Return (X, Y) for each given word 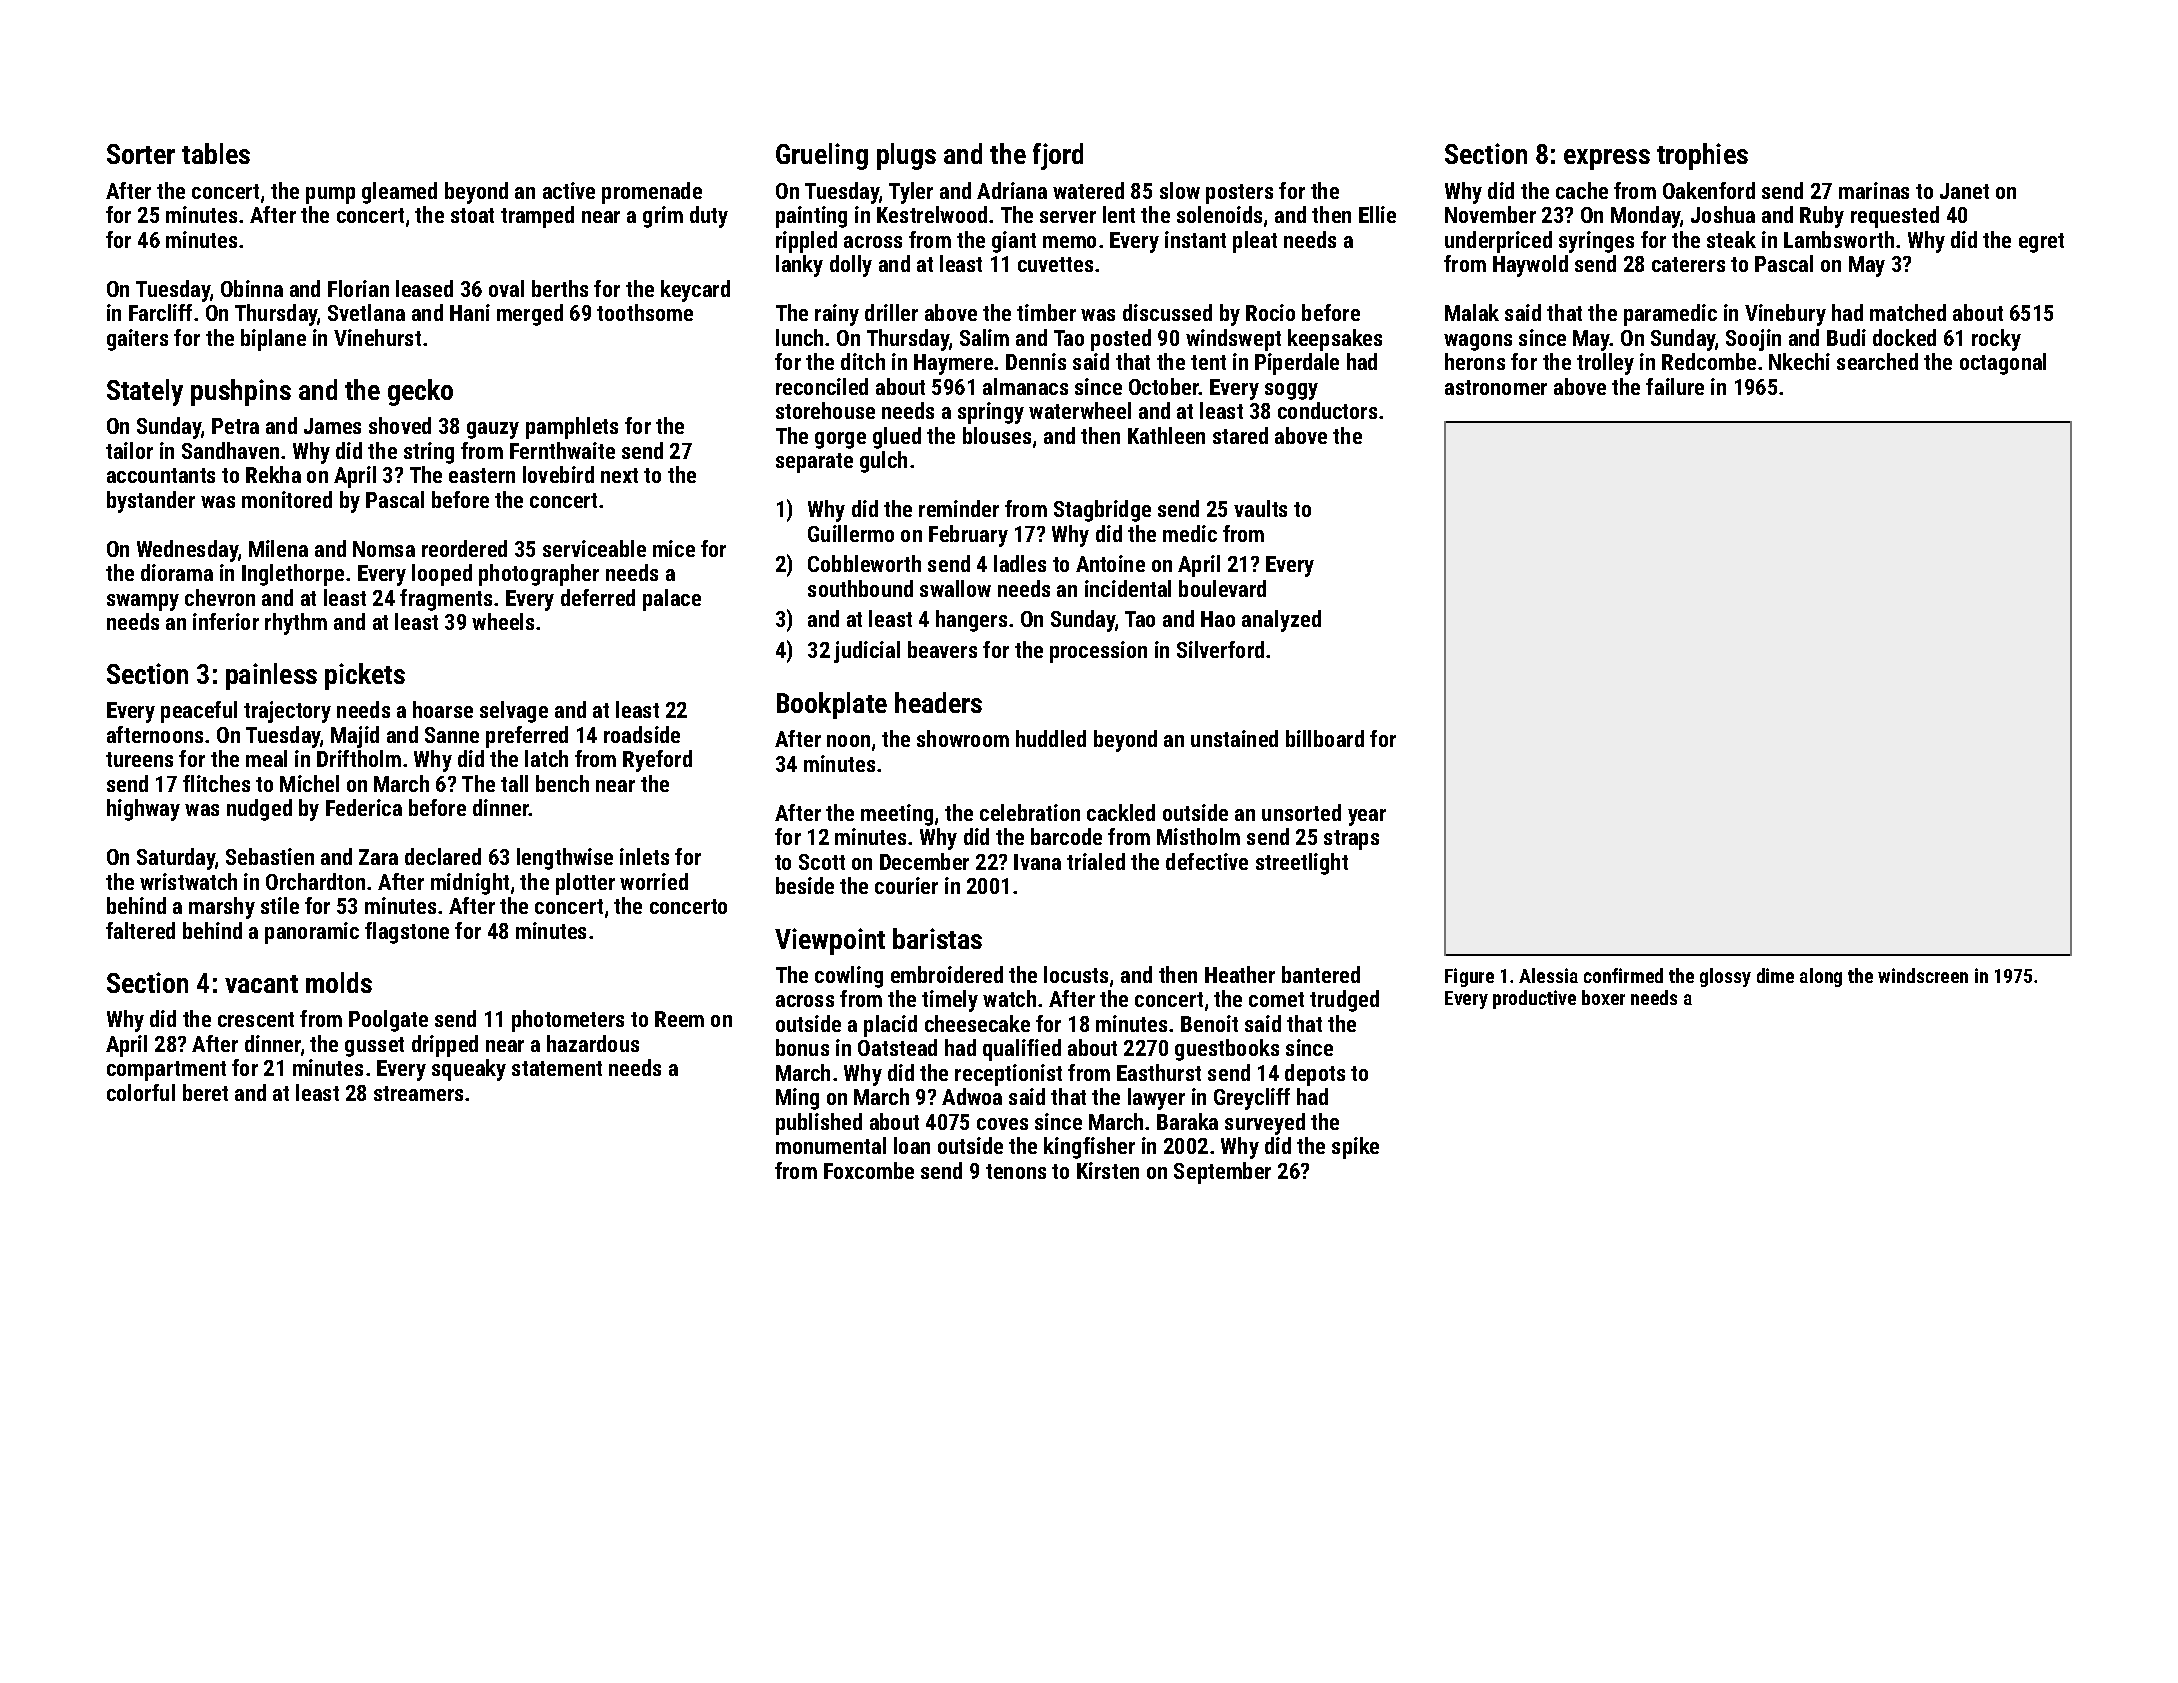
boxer (1603, 997)
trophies (1702, 156)
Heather (1240, 974)
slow (1180, 190)
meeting (897, 815)
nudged (259, 810)
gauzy (493, 430)
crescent (256, 1019)
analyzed (1281, 621)
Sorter (141, 154)
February (968, 536)
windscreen (1923, 975)
